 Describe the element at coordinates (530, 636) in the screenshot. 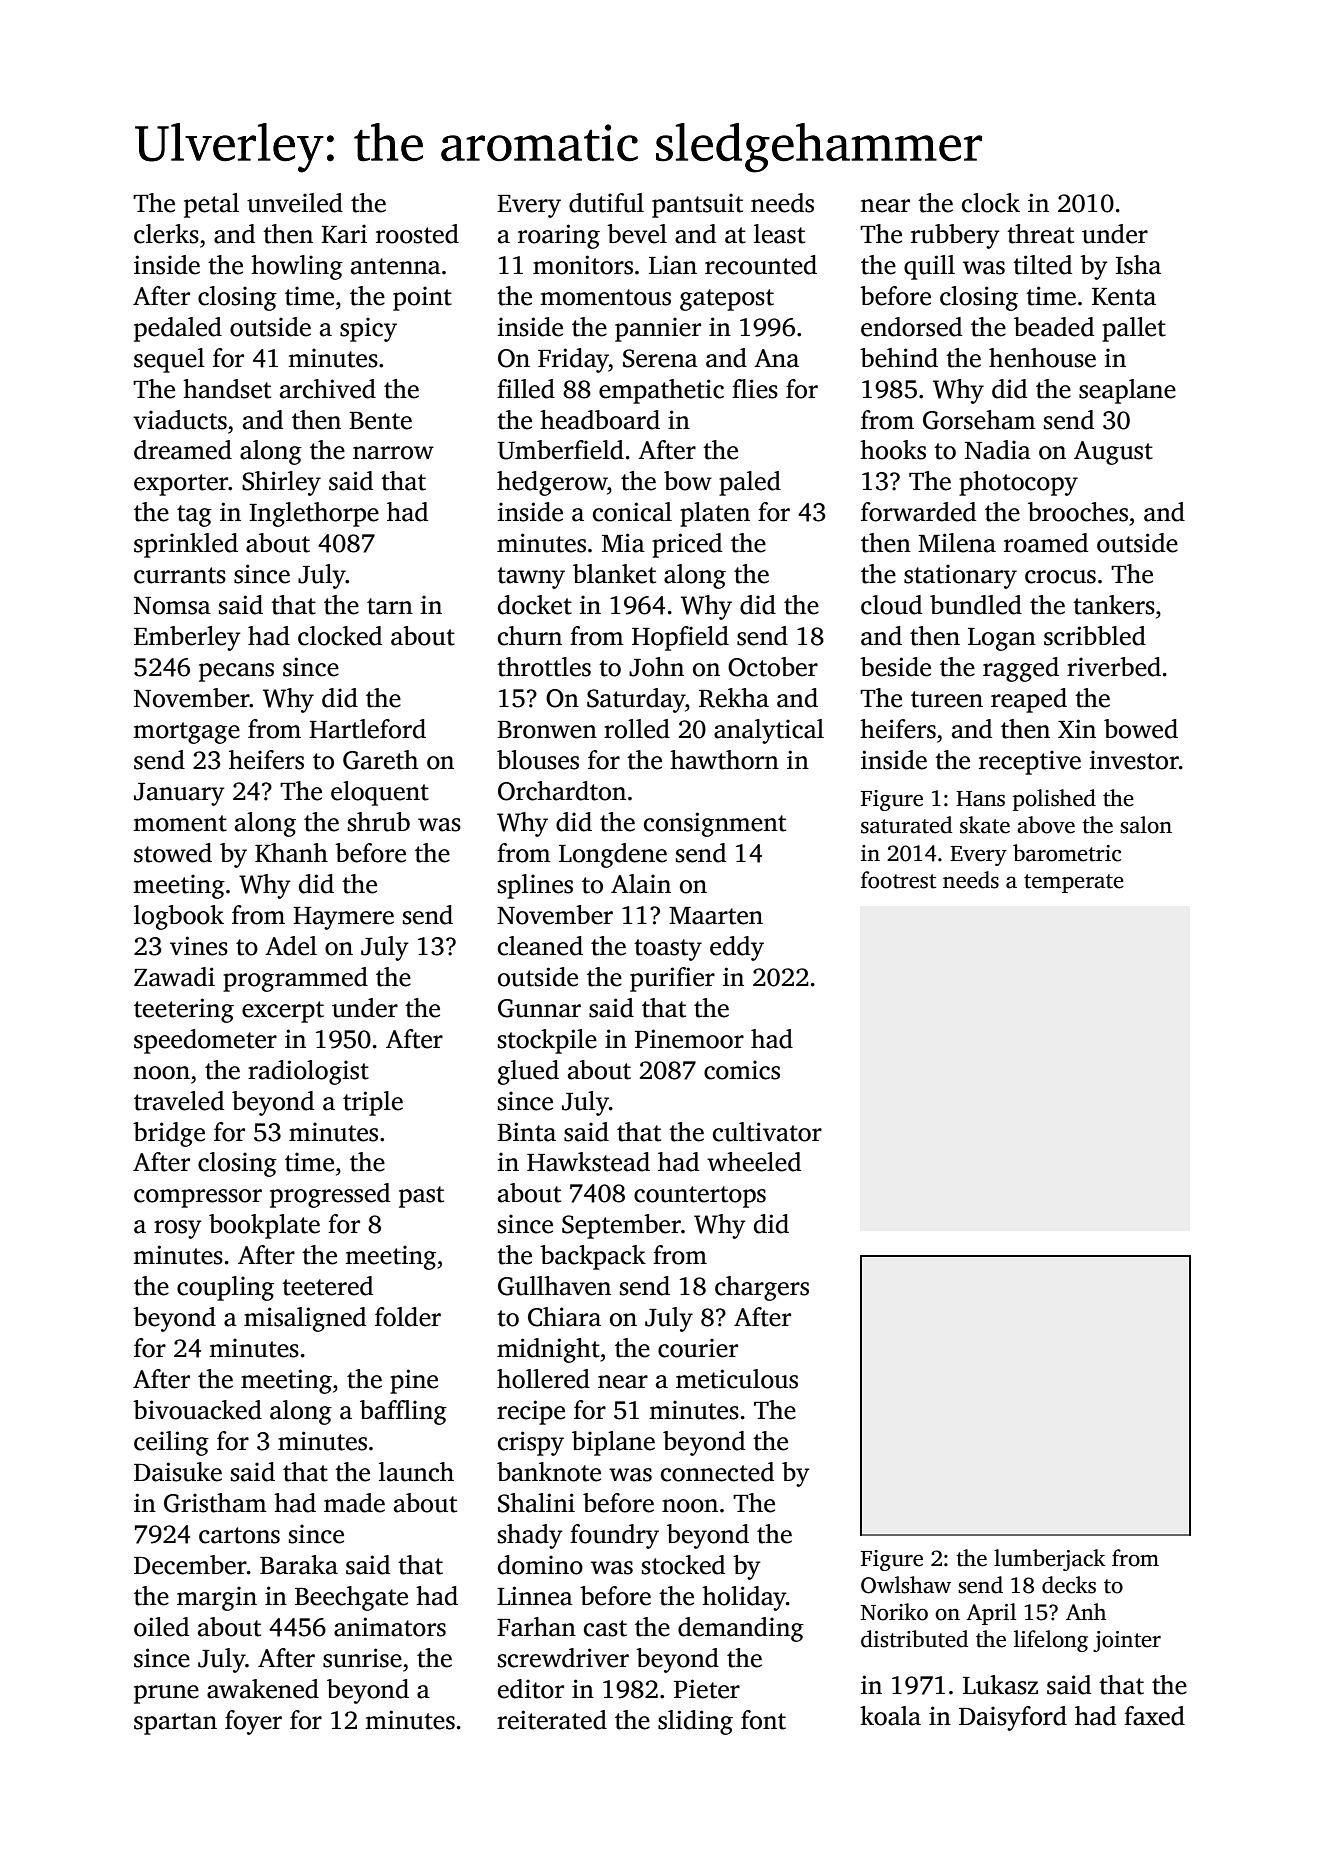

I see `churn` at that location.
